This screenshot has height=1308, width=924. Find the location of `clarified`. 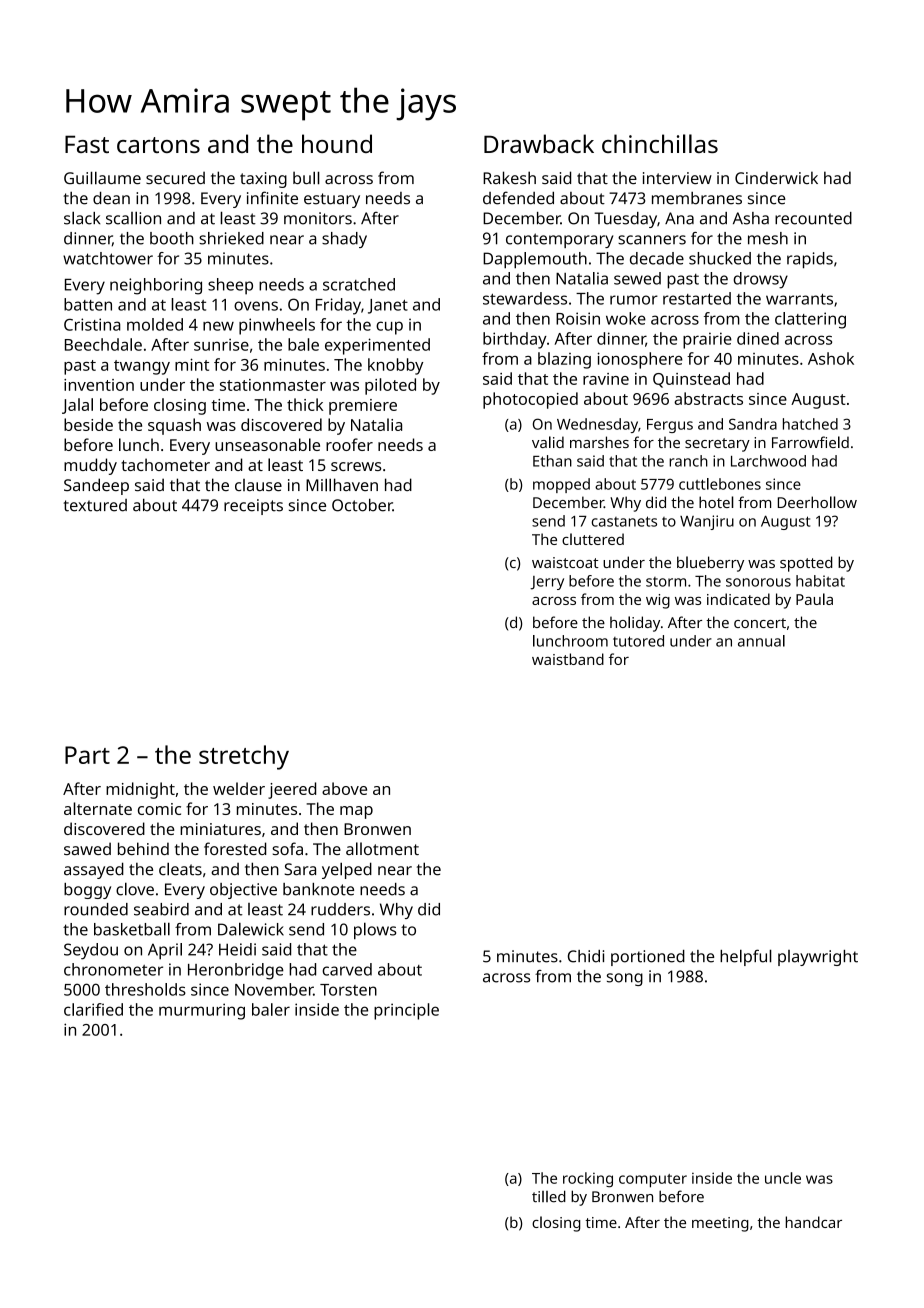

clarified is located at coordinates (93, 1009).
